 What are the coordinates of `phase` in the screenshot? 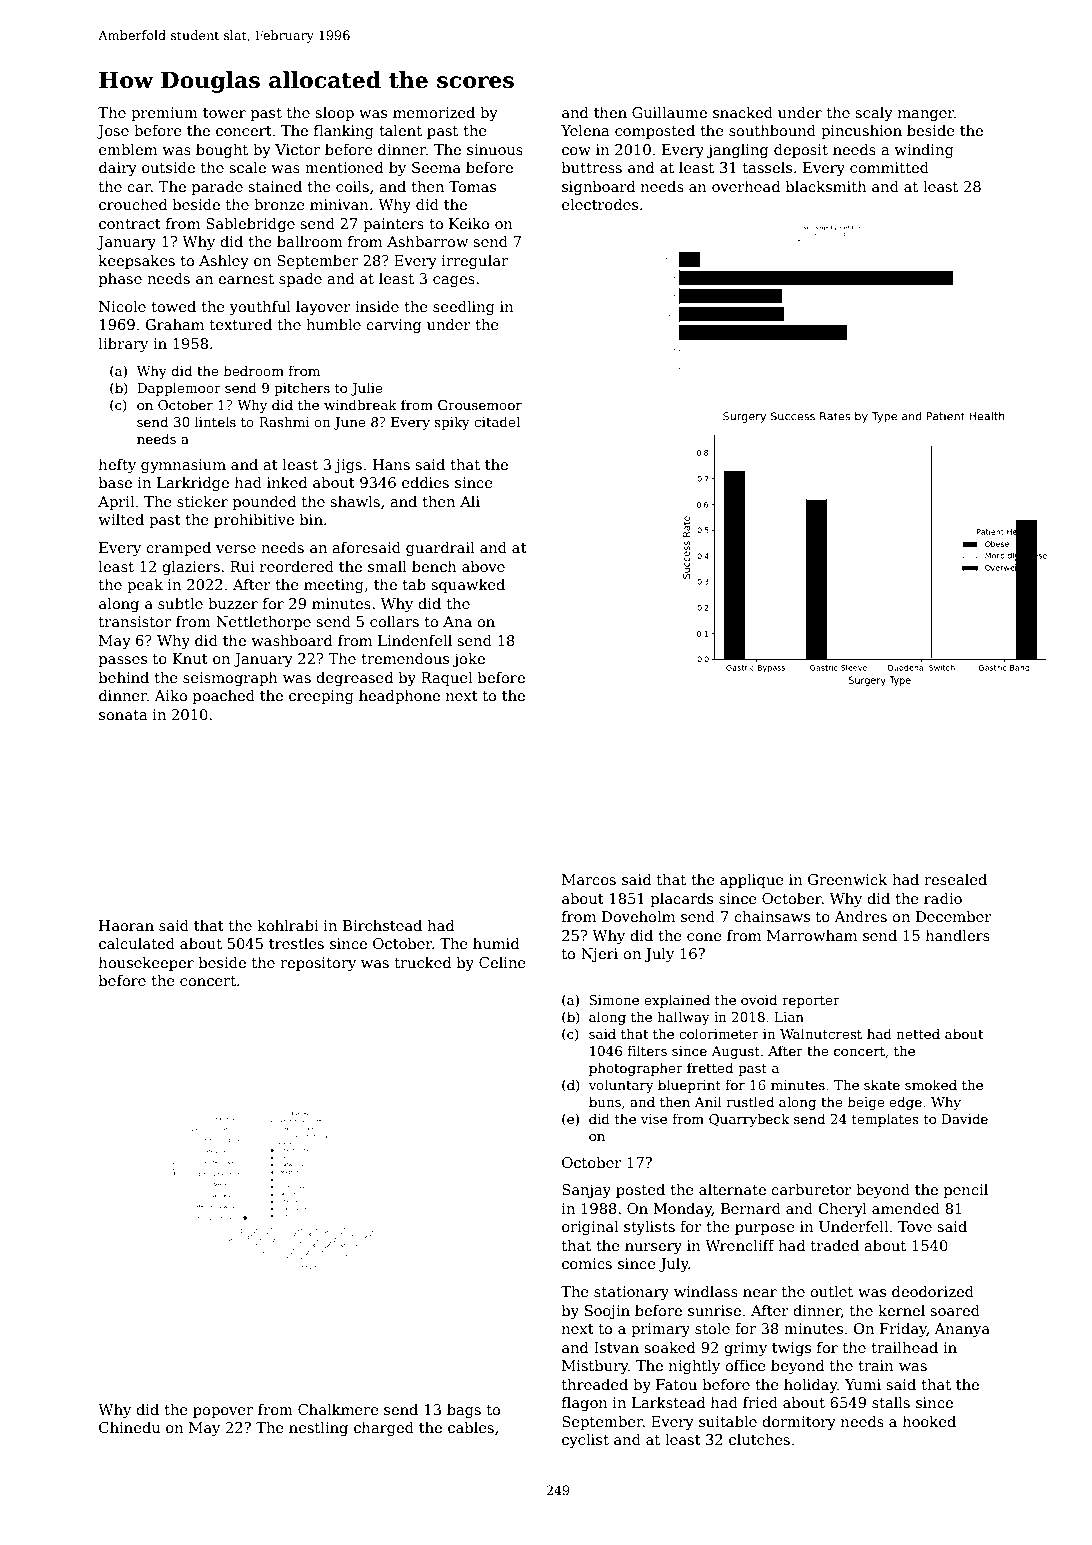 It's located at (120, 279).
